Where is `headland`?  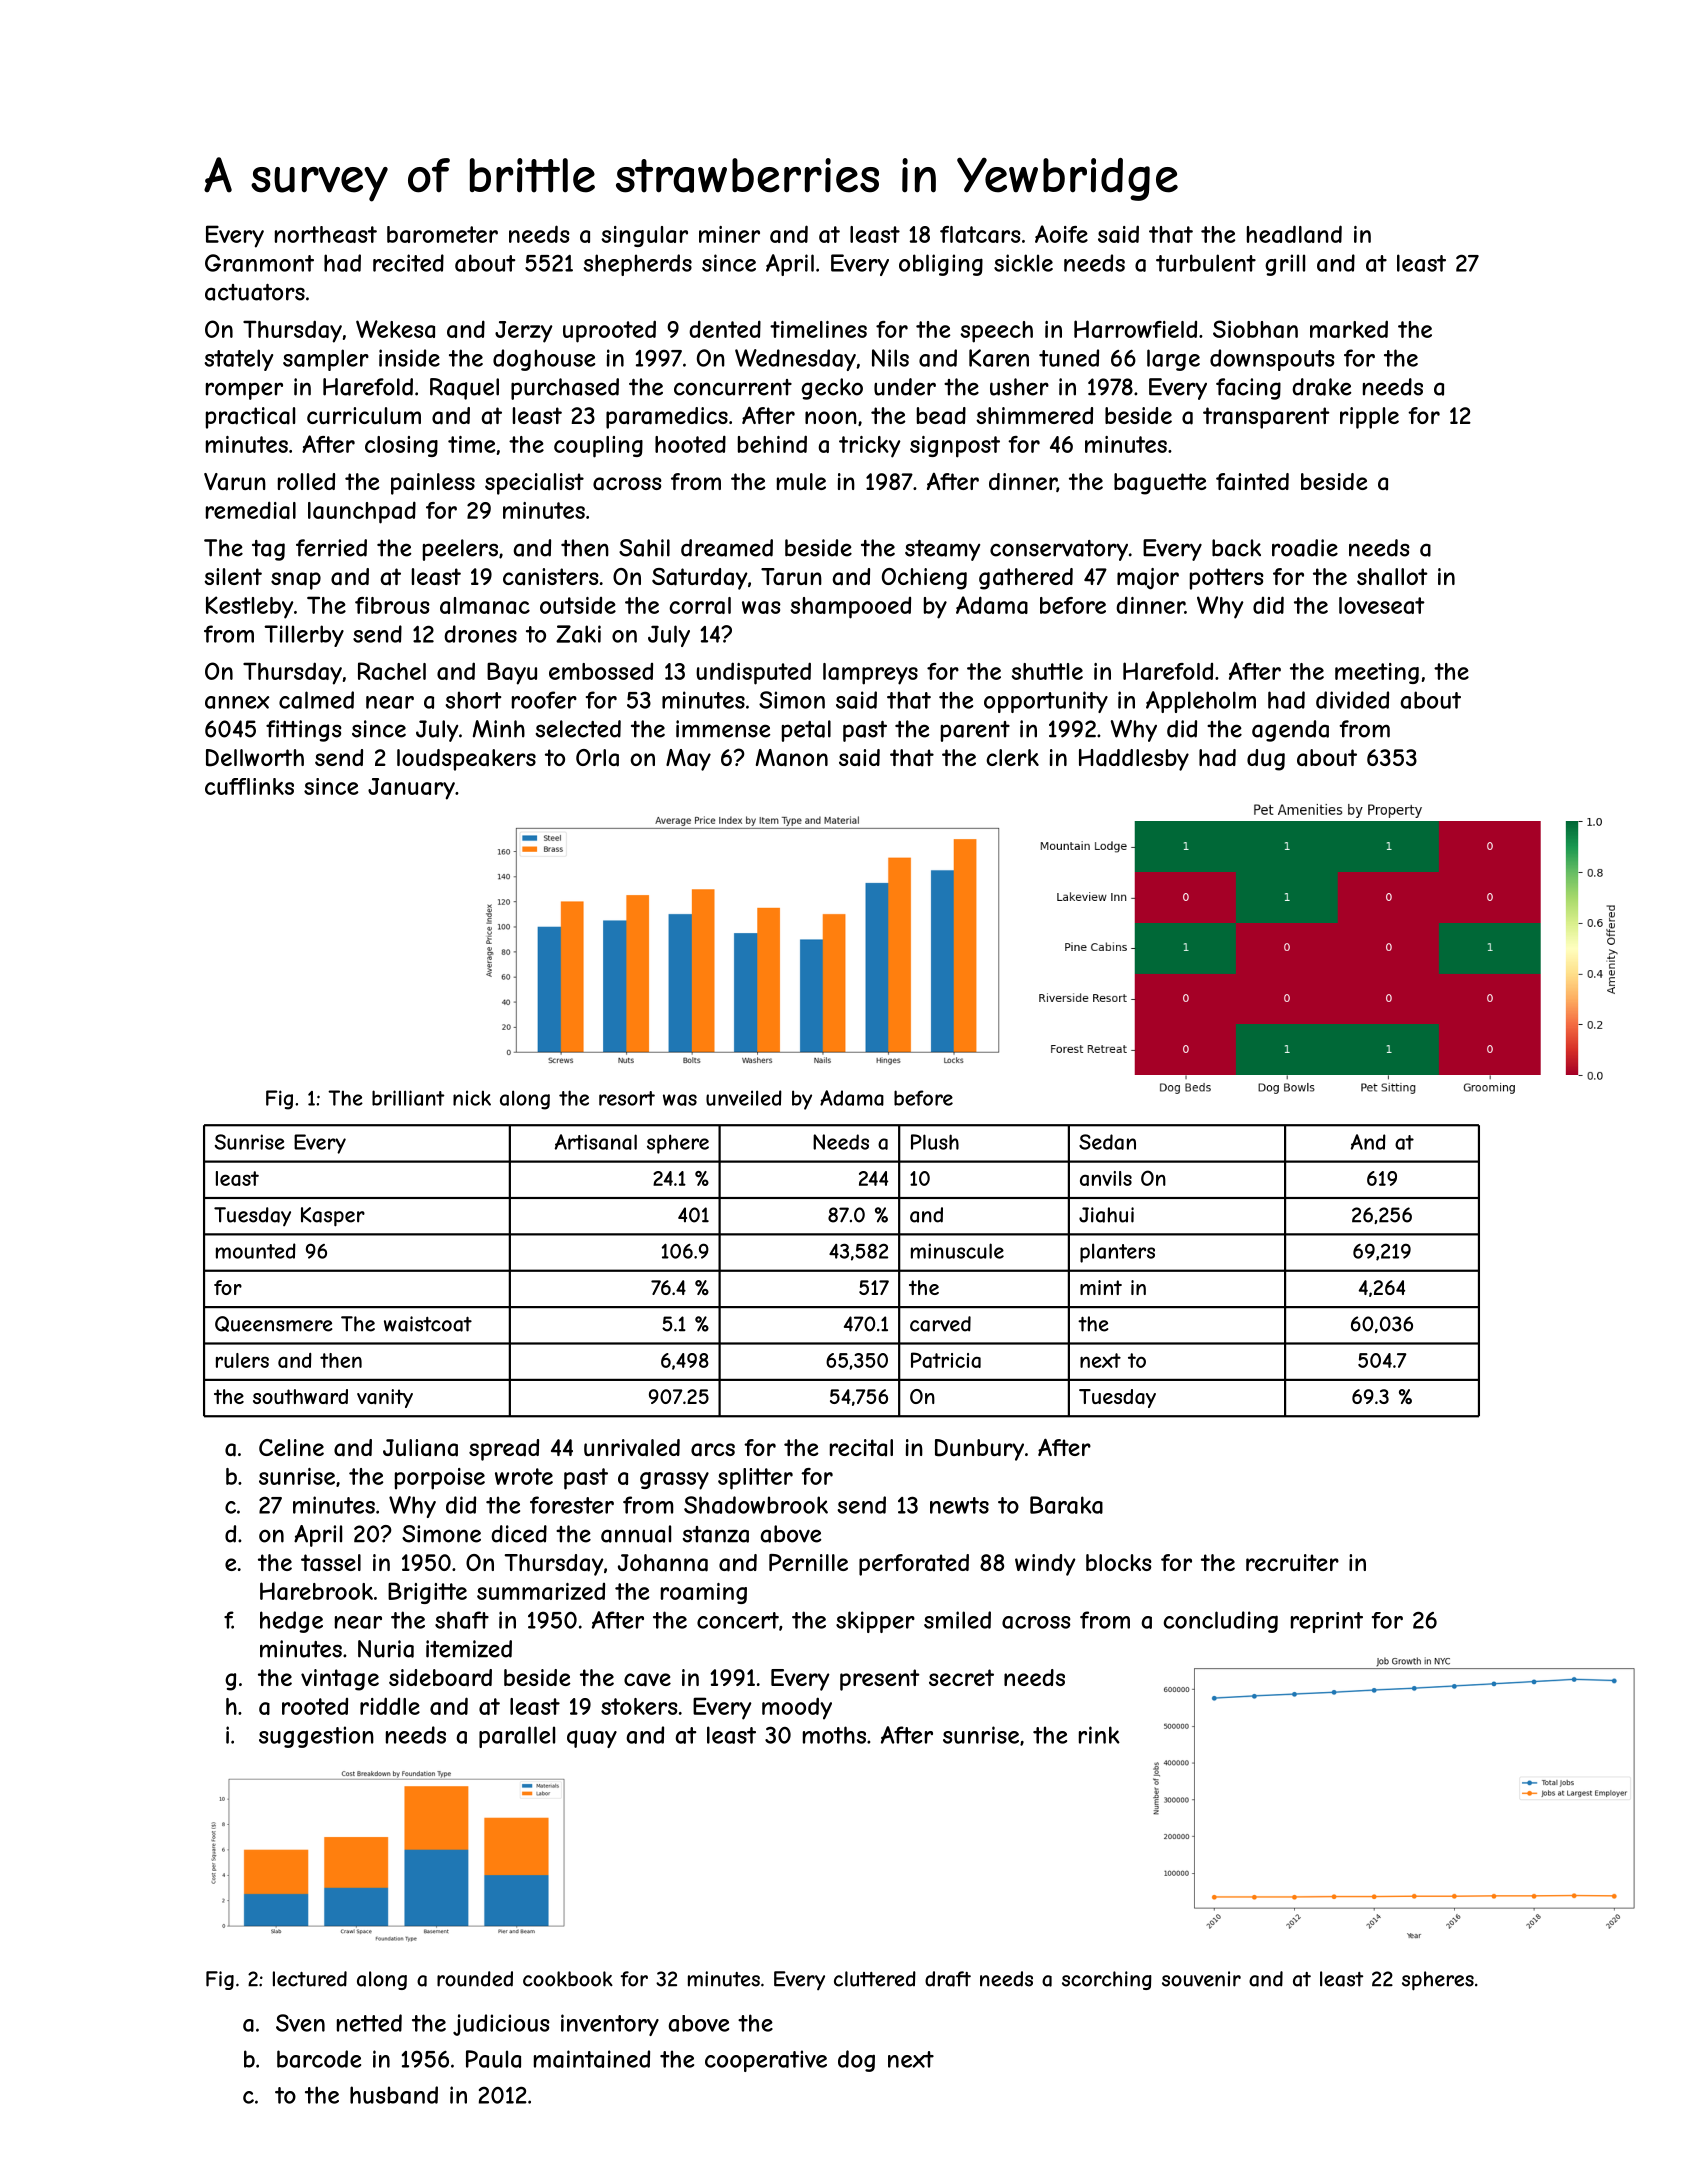 headland is located at coordinates (1294, 234).
